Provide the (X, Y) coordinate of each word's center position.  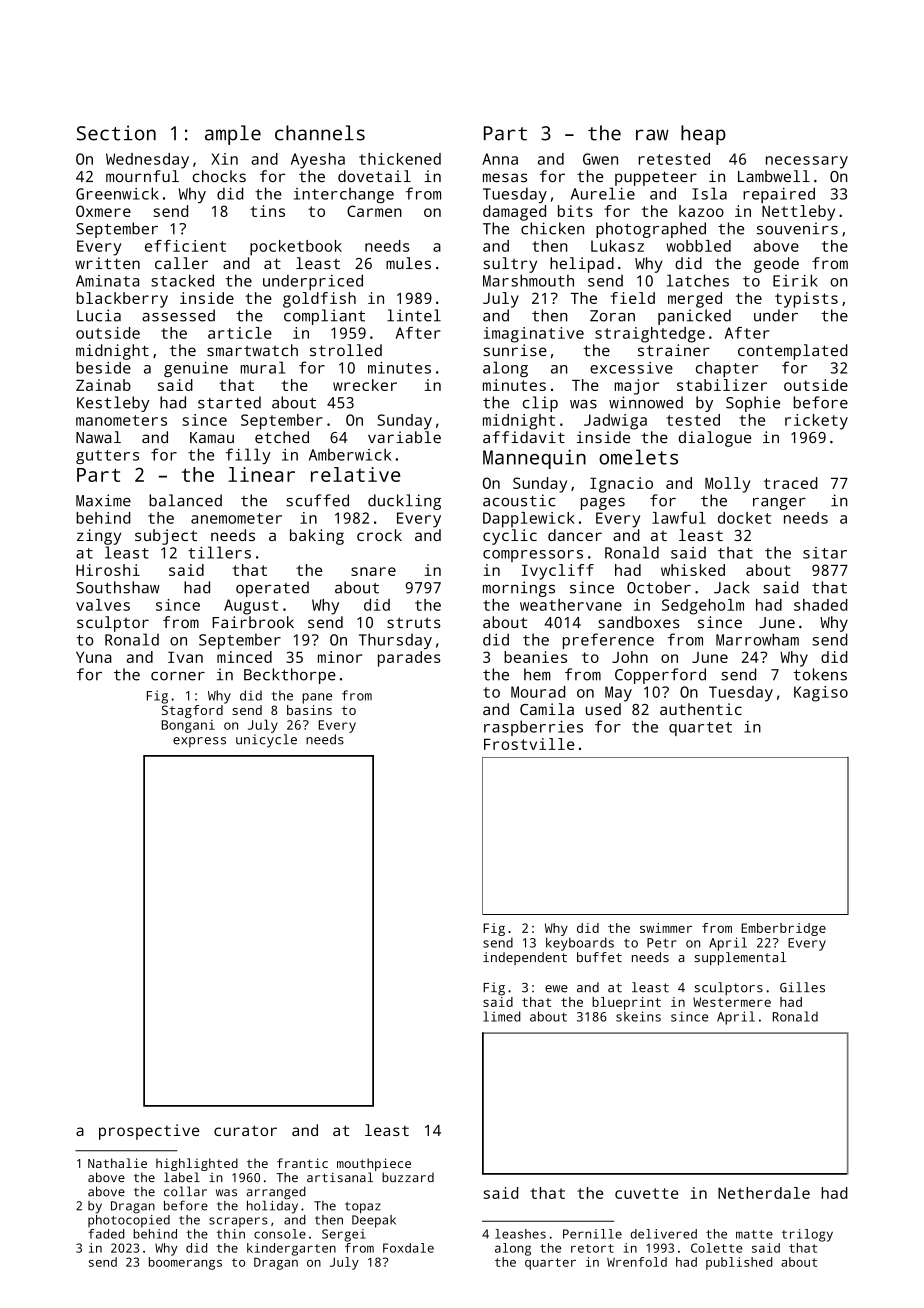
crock (379, 535)
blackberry (122, 300)
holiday (272, 1207)
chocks (219, 176)
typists (806, 300)
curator (245, 1130)
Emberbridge (783, 929)
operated (272, 589)
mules (408, 263)
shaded (821, 605)
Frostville (529, 744)
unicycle (266, 741)
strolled (346, 350)
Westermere (732, 1002)
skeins (638, 1016)
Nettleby (798, 213)
